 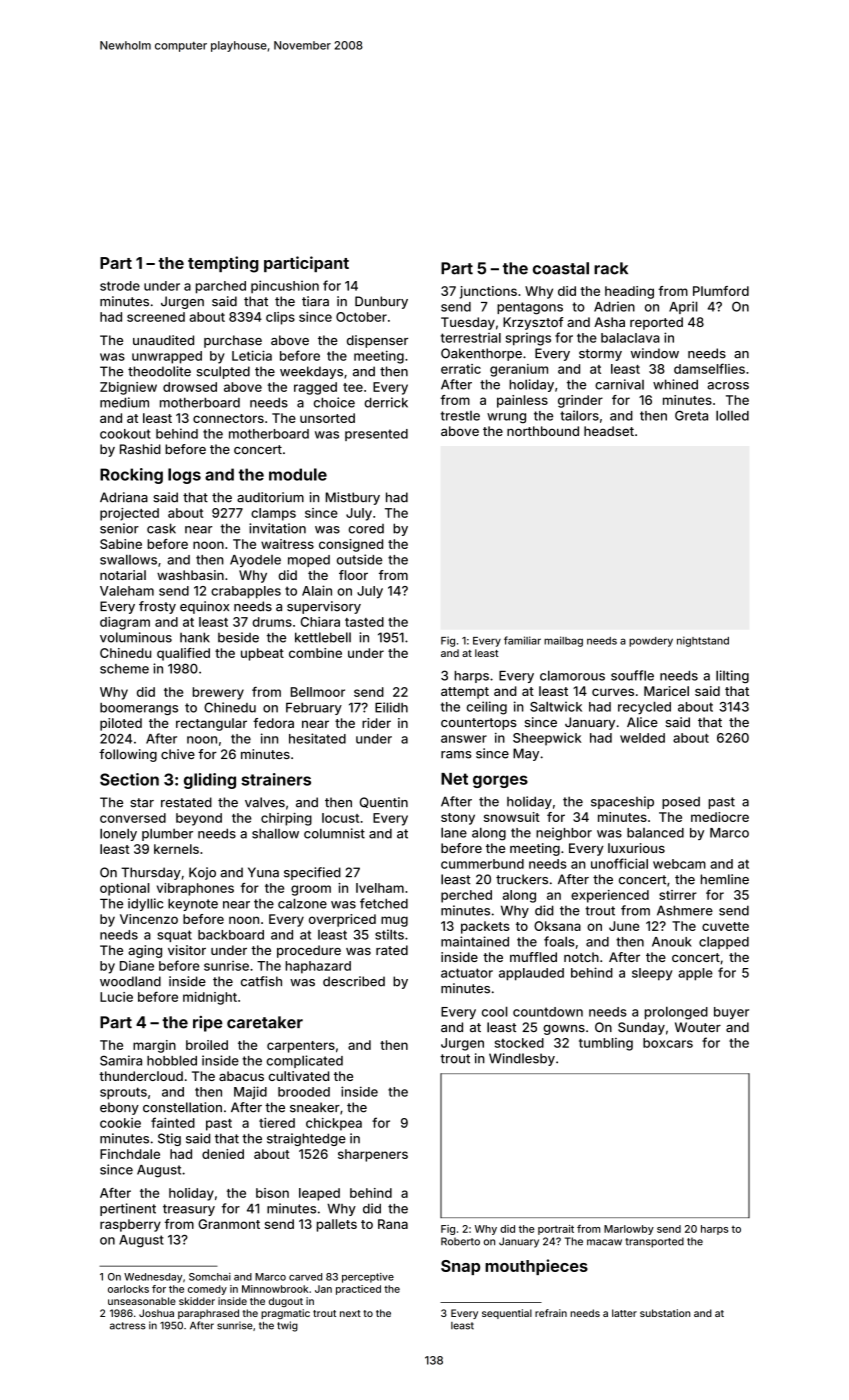 What do you see at coordinates (157, 607) in the screenshot?
I see `frosty` at bounding box center [157, 607].
